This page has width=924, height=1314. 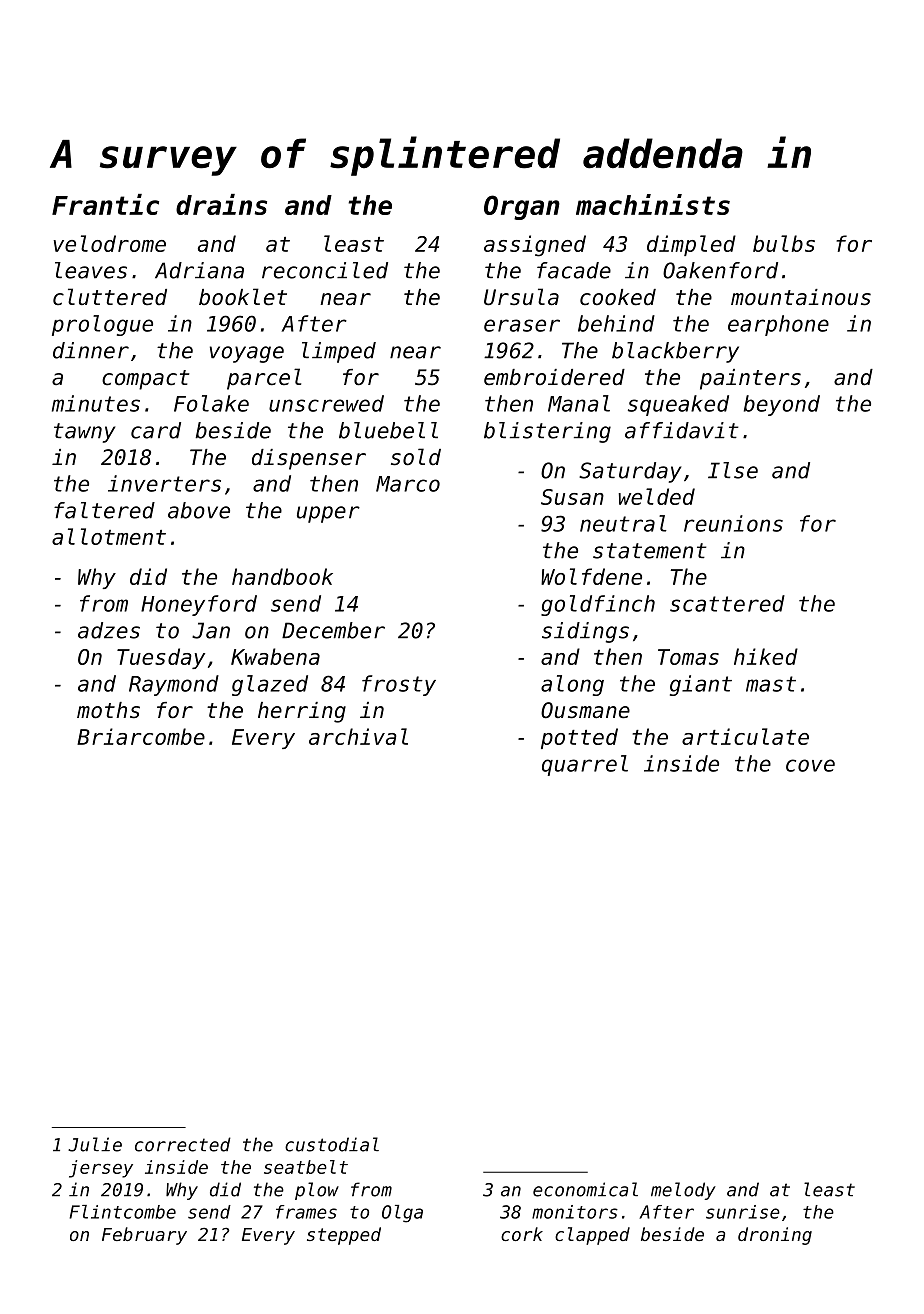 I want to click on Julie, so click(x=95, y=1144).
